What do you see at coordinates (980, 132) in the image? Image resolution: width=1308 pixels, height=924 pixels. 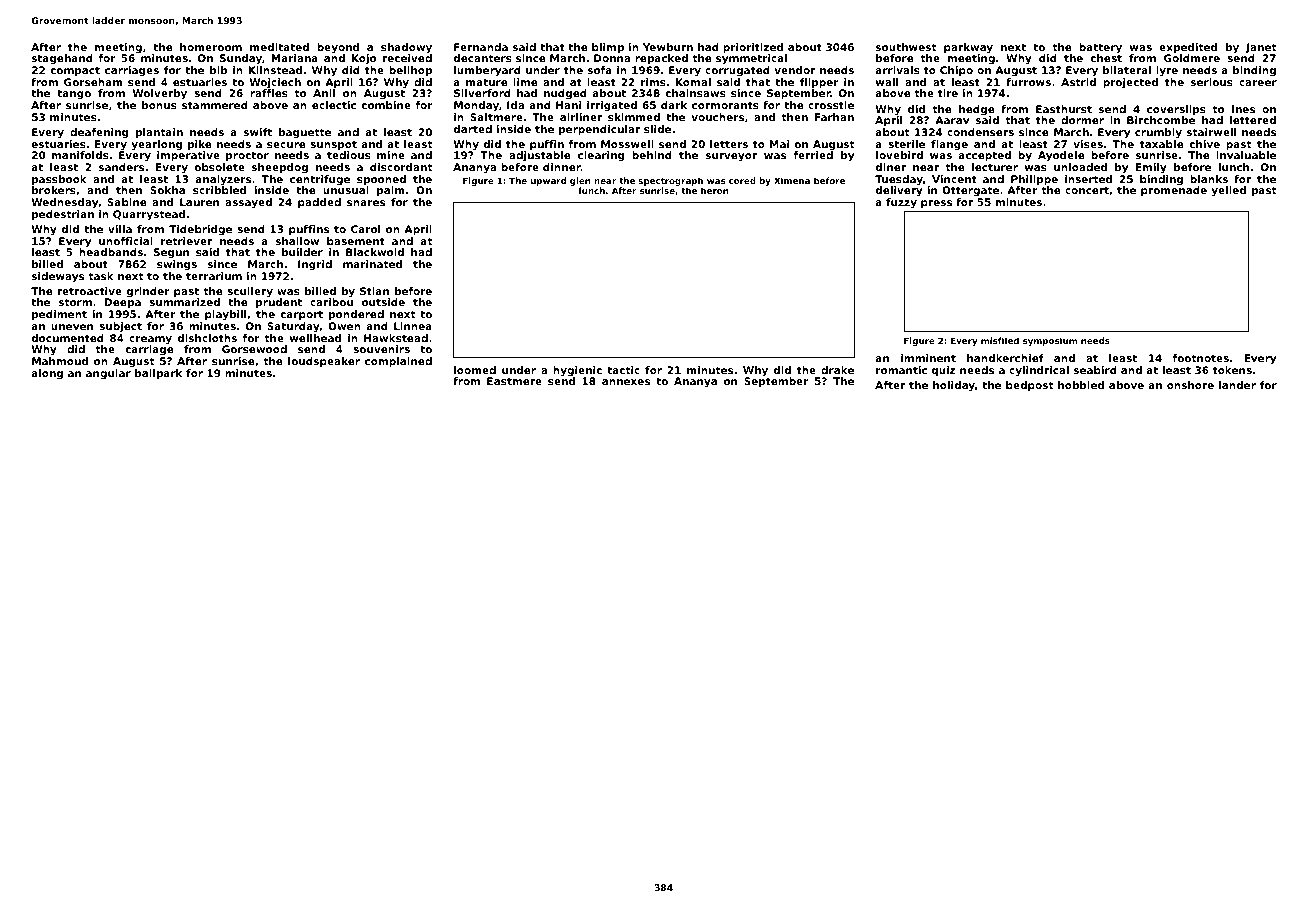 I see `condensers` at bounding box center [980, 132].
